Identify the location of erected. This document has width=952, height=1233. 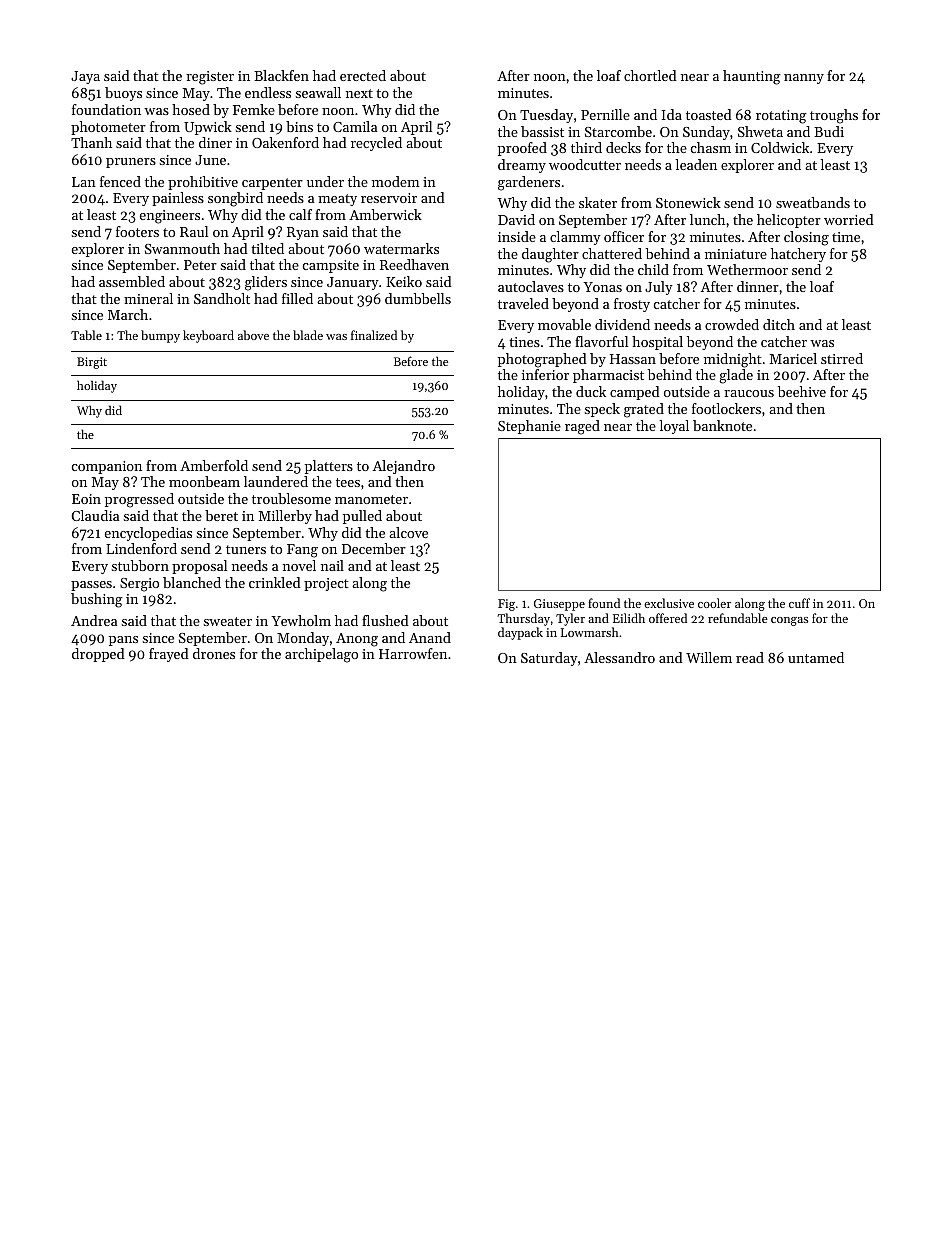
(363, 75).
